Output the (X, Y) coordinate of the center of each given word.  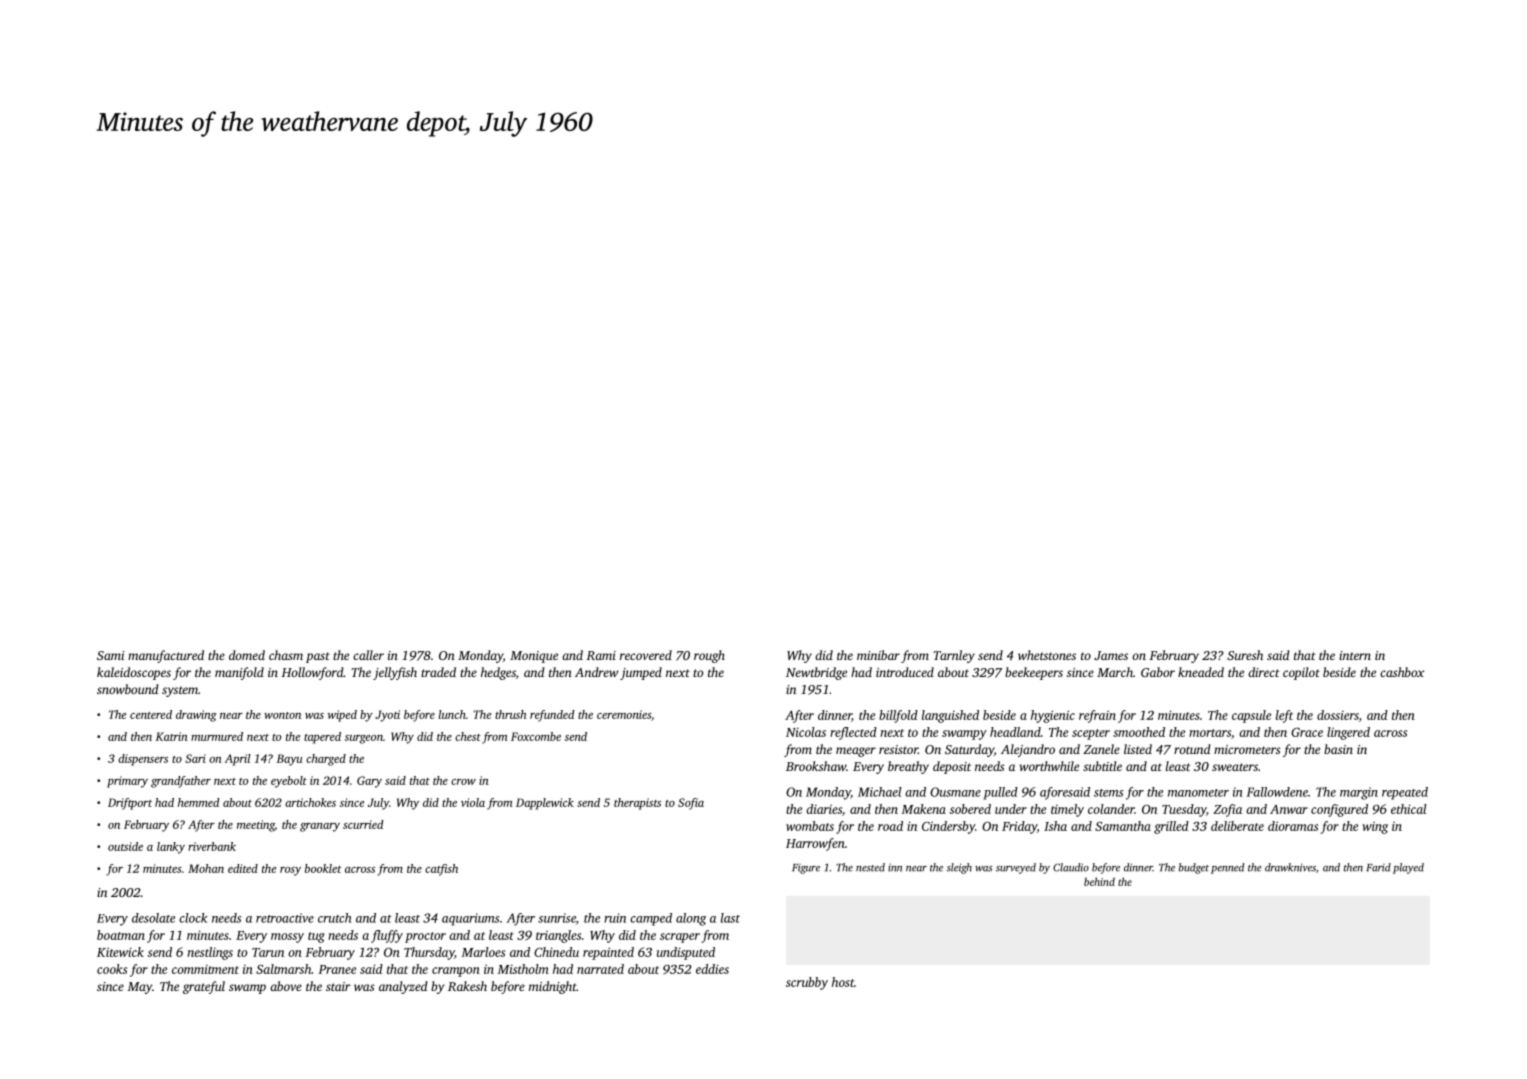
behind (1099, 881)
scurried (363, 824)
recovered (646, 655)
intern (1355, 655)
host (843, 982)
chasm (286, 655)
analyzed (403, 987)
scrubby (807, 983)
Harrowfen (815, 844)
